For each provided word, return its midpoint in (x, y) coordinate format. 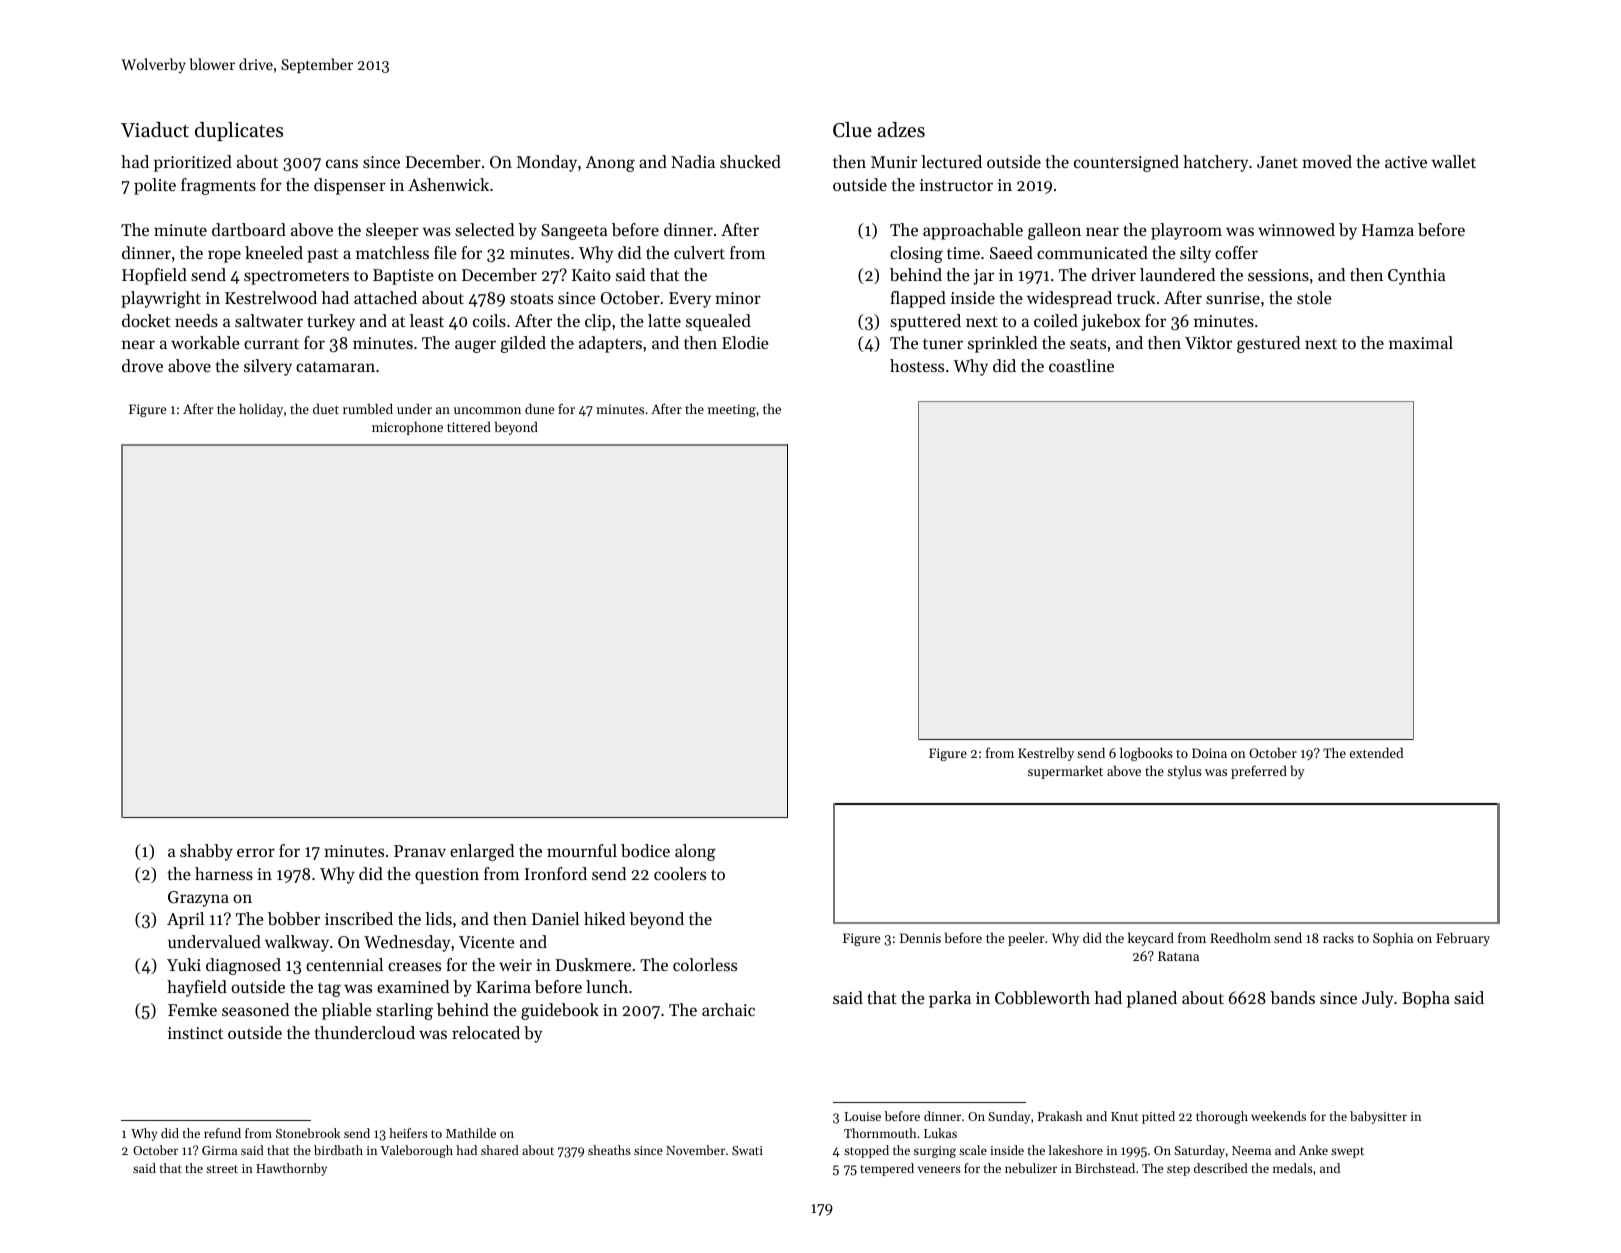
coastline (1081, 365)
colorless (705, 964)
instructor (956, 185)
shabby (206, 852)
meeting (732, 410)
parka (950, 999)
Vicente (487, 942)
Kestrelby (1046, 754)
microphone (407, 428)
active (1406, 162)
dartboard (249, 229)
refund (222, 1133)
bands (1292, 997)
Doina (1209, 753)
